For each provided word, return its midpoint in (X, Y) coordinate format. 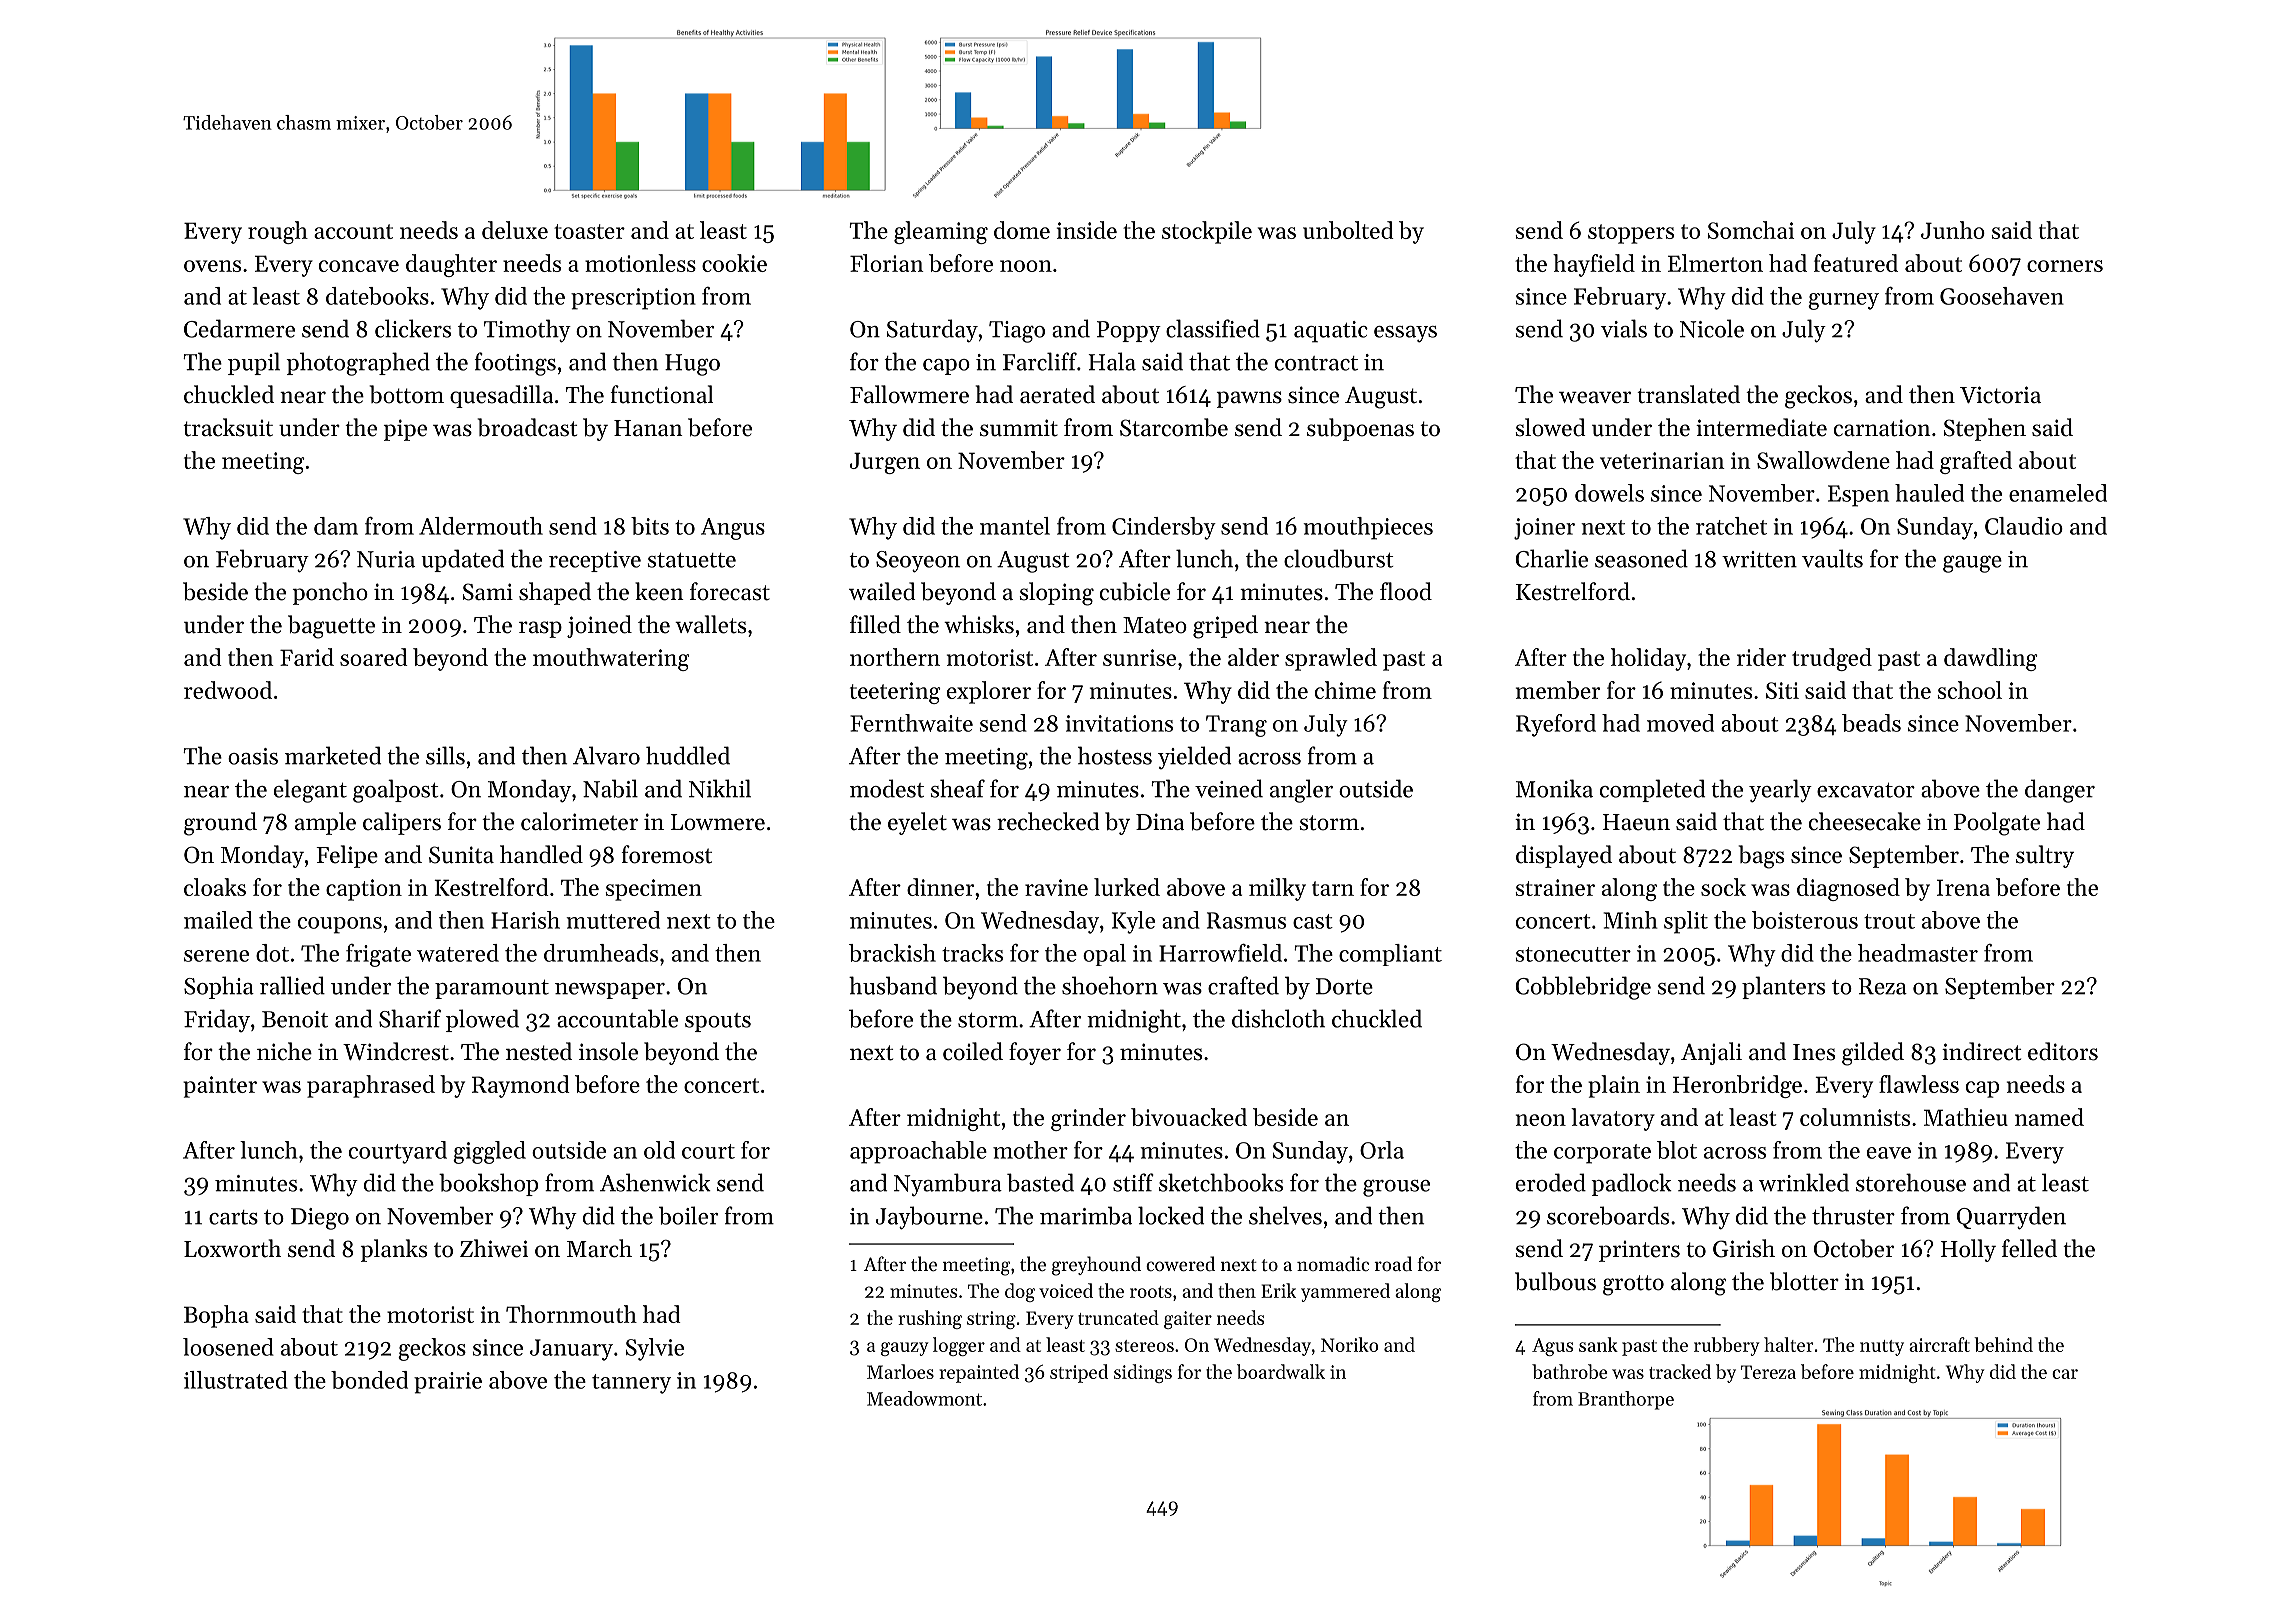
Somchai (1751, 230)
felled (2029, 1248)
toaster (589, 231)
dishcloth (1278, 1018)
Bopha (216, 1316)
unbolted (1348, 230)
